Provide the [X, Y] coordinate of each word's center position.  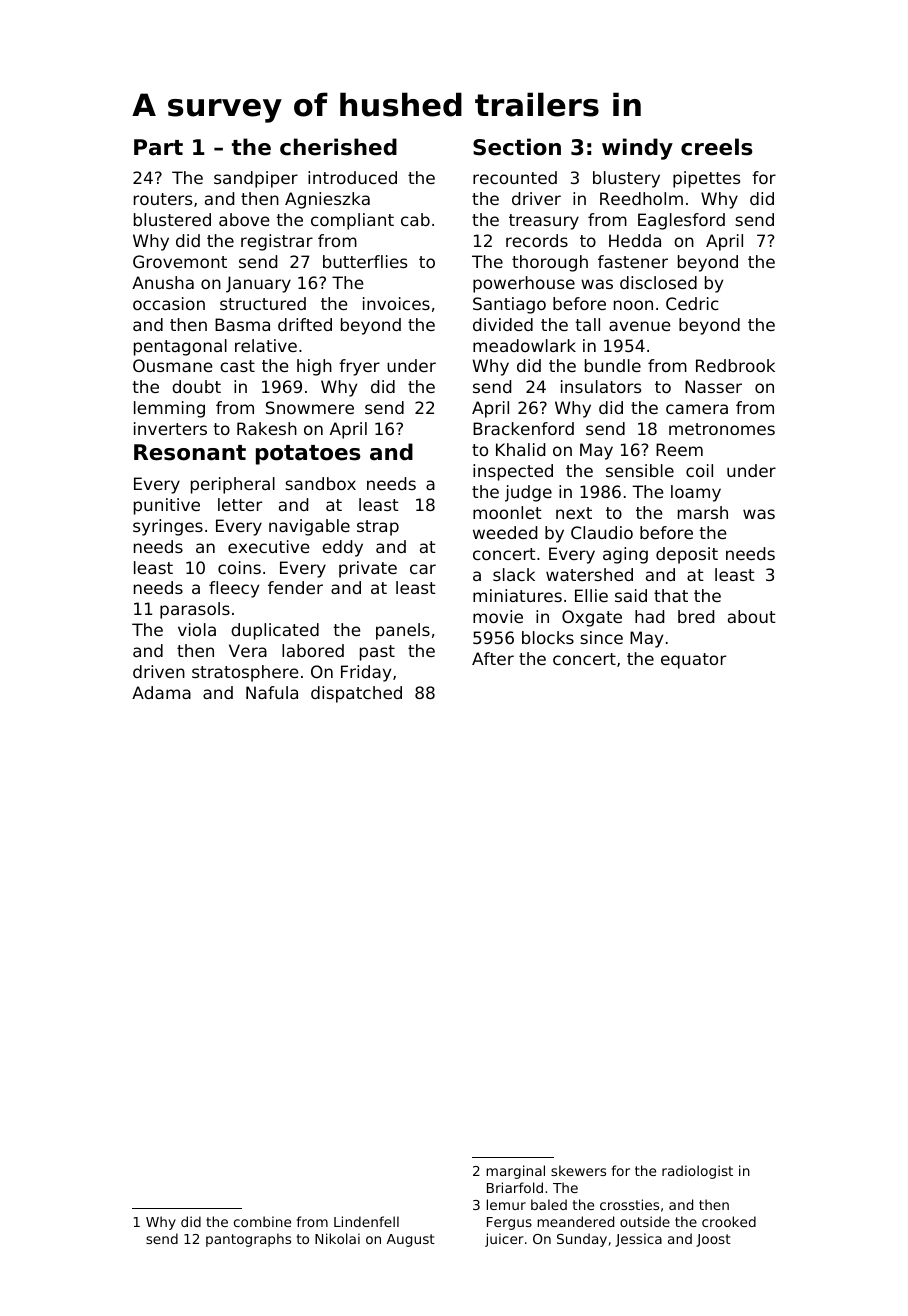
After [493, 658]
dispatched [356, 694]
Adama [161, 692]
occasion [169, 303]
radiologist [697, 1172]
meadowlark [524, 345]
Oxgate [592, 618]
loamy [696, 493]
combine [262, 1221]
